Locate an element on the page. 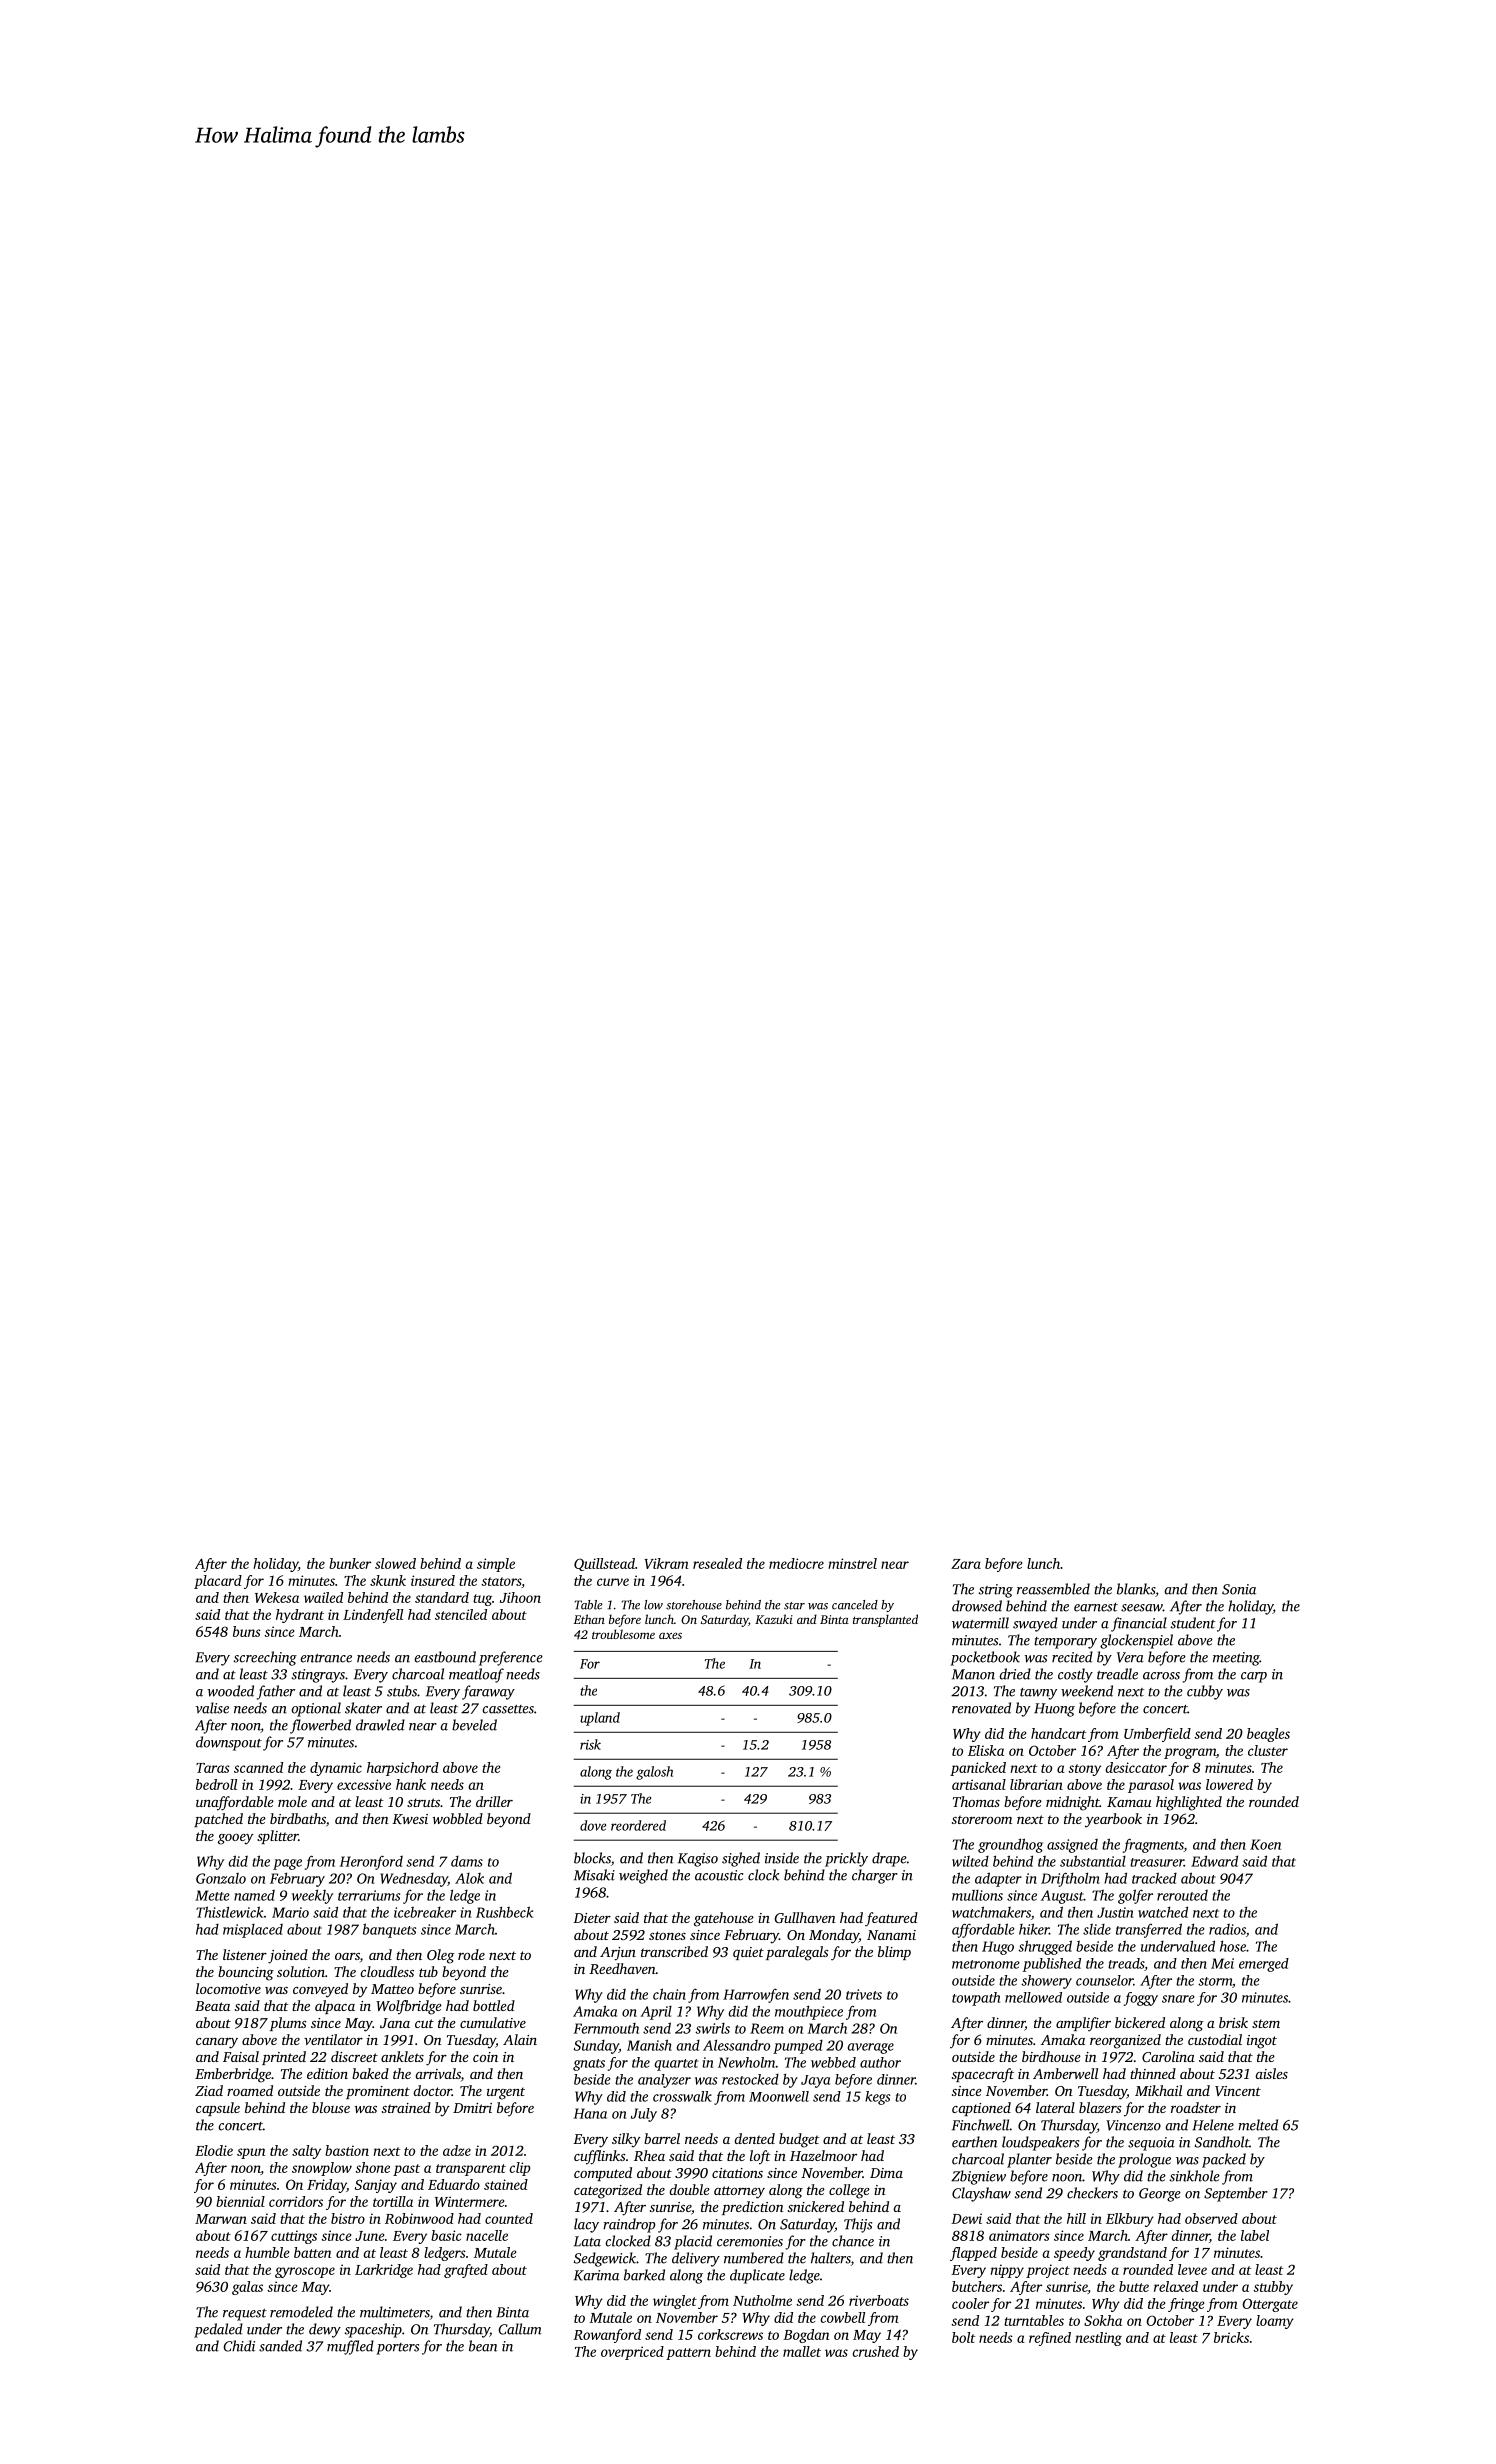 The height and width of the document is (2464, 1496). stingrays is located at coordinates (318, 1676).
